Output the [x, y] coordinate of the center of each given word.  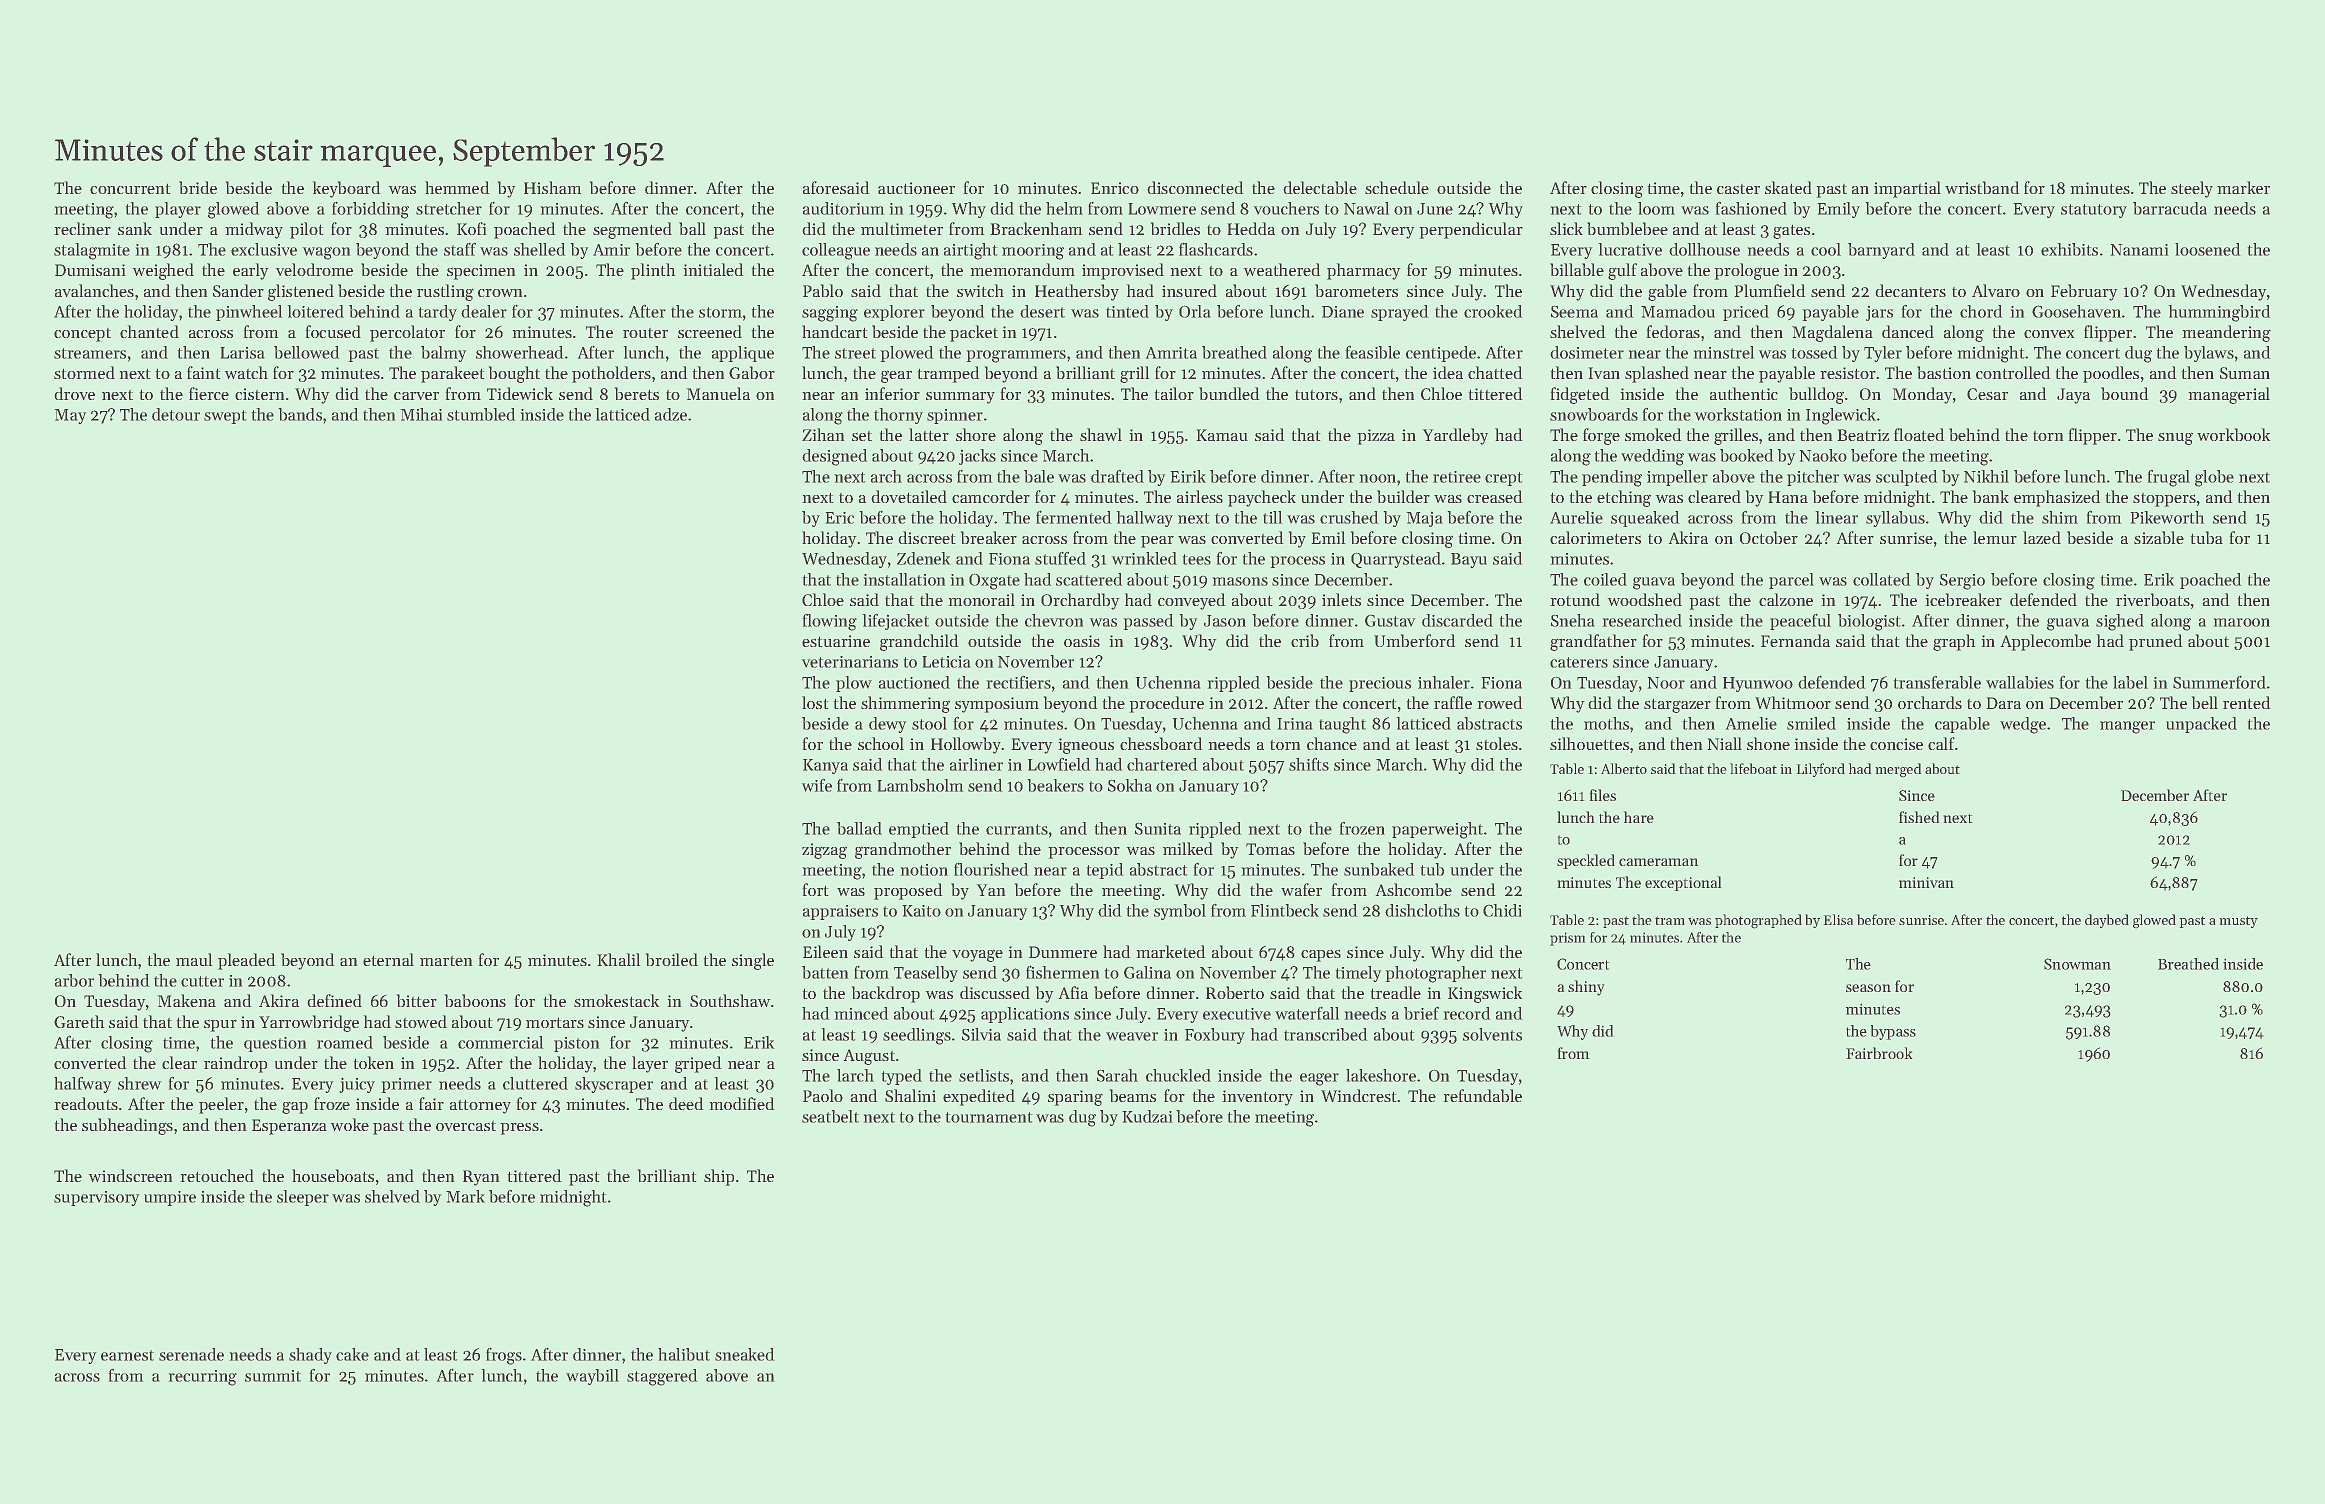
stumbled [481, 414]
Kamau [1222, 435]
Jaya [2073, 396]
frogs [504, 1356]
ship [719, 1177]
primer [407, 1085]
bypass [1893, 1032]
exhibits [2069, 249]
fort [815, 889]
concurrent [130, 189]
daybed [2107, 921]
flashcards [1216, 249]
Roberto [1235, 992]
